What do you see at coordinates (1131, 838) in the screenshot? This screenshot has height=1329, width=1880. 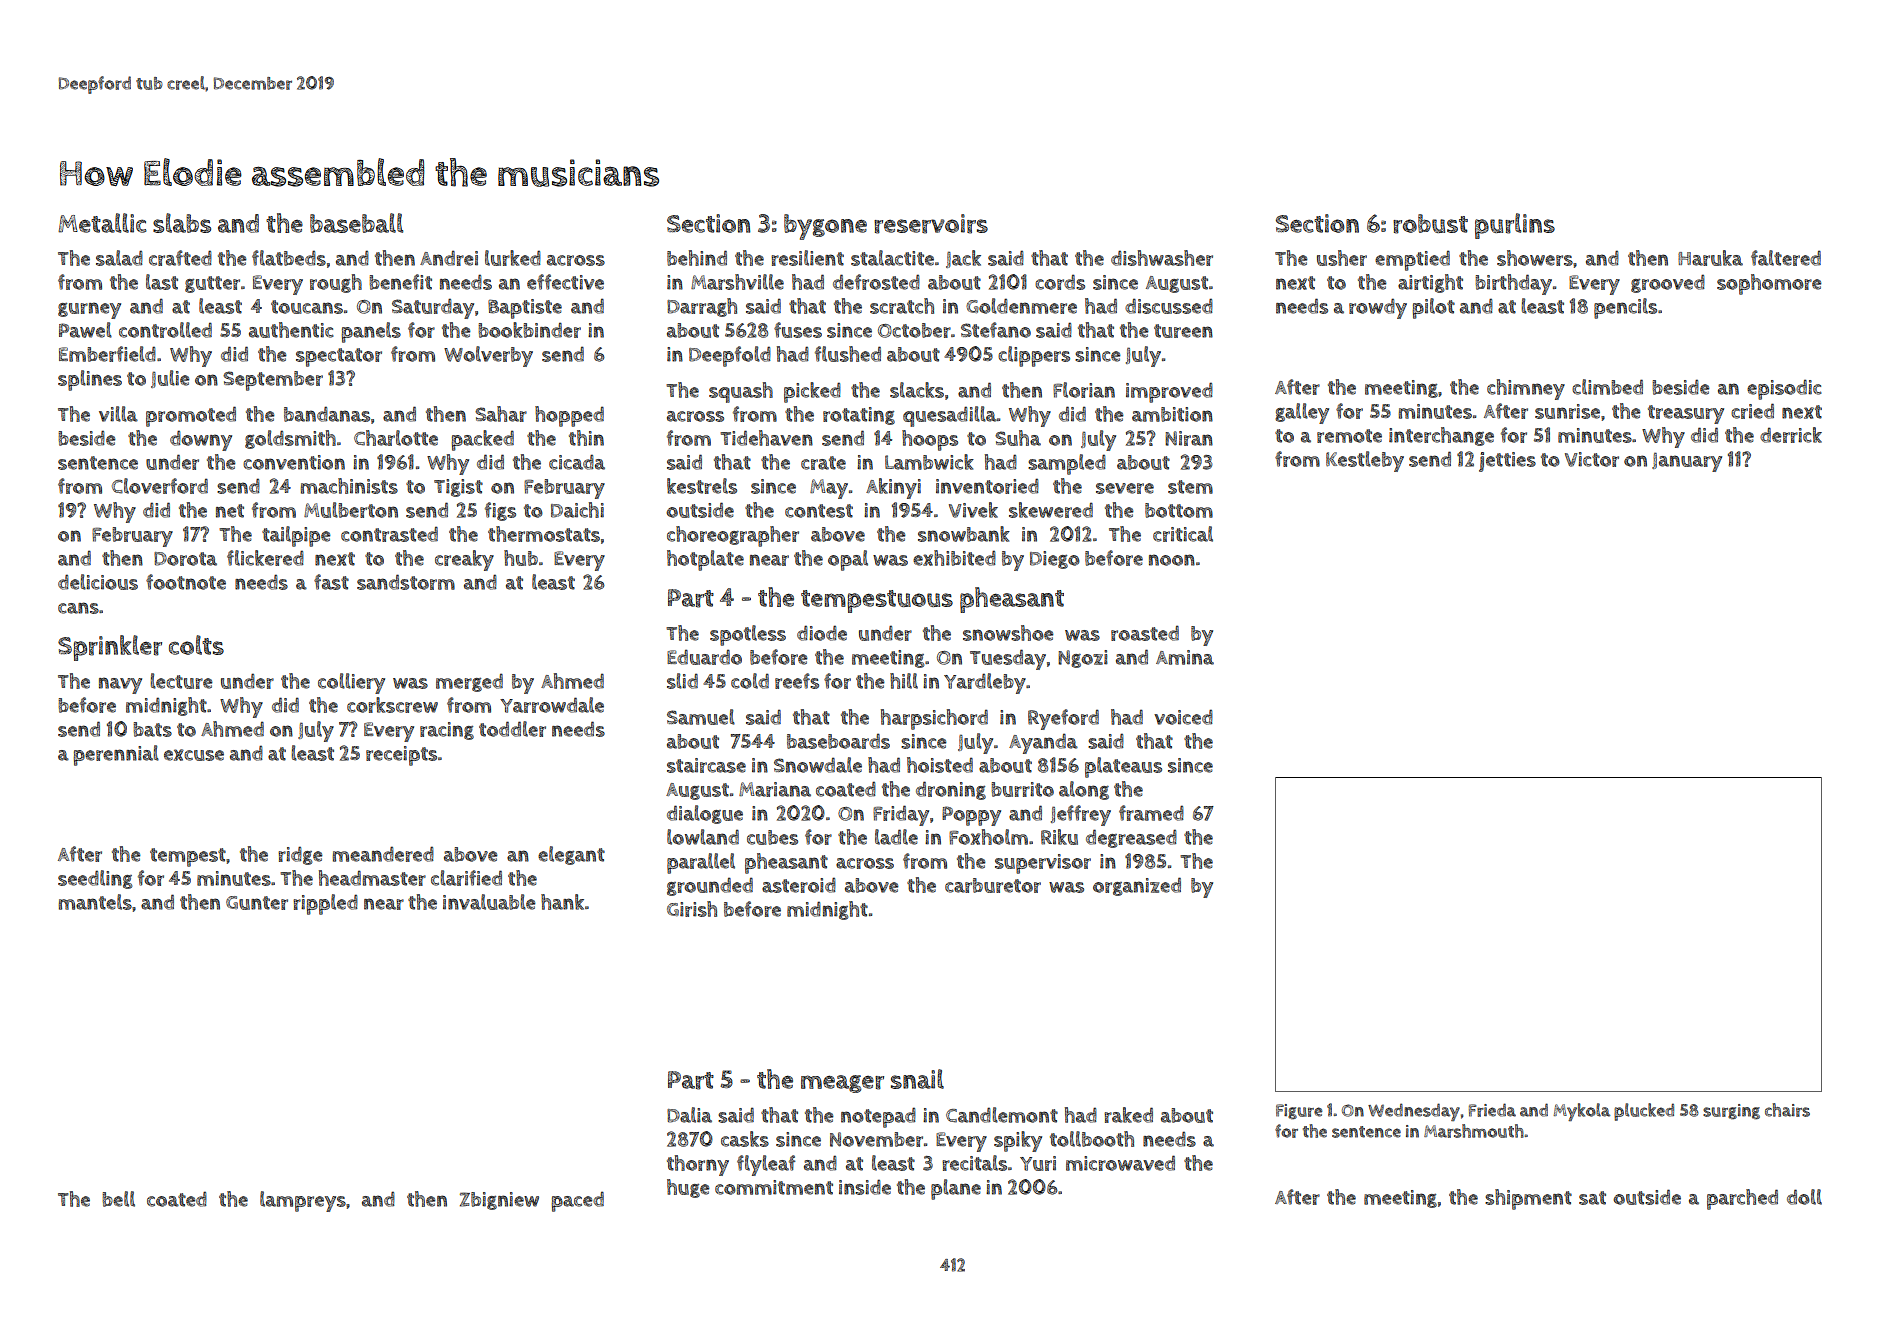 I see `degreased` at bounding box center [1131, 838].
